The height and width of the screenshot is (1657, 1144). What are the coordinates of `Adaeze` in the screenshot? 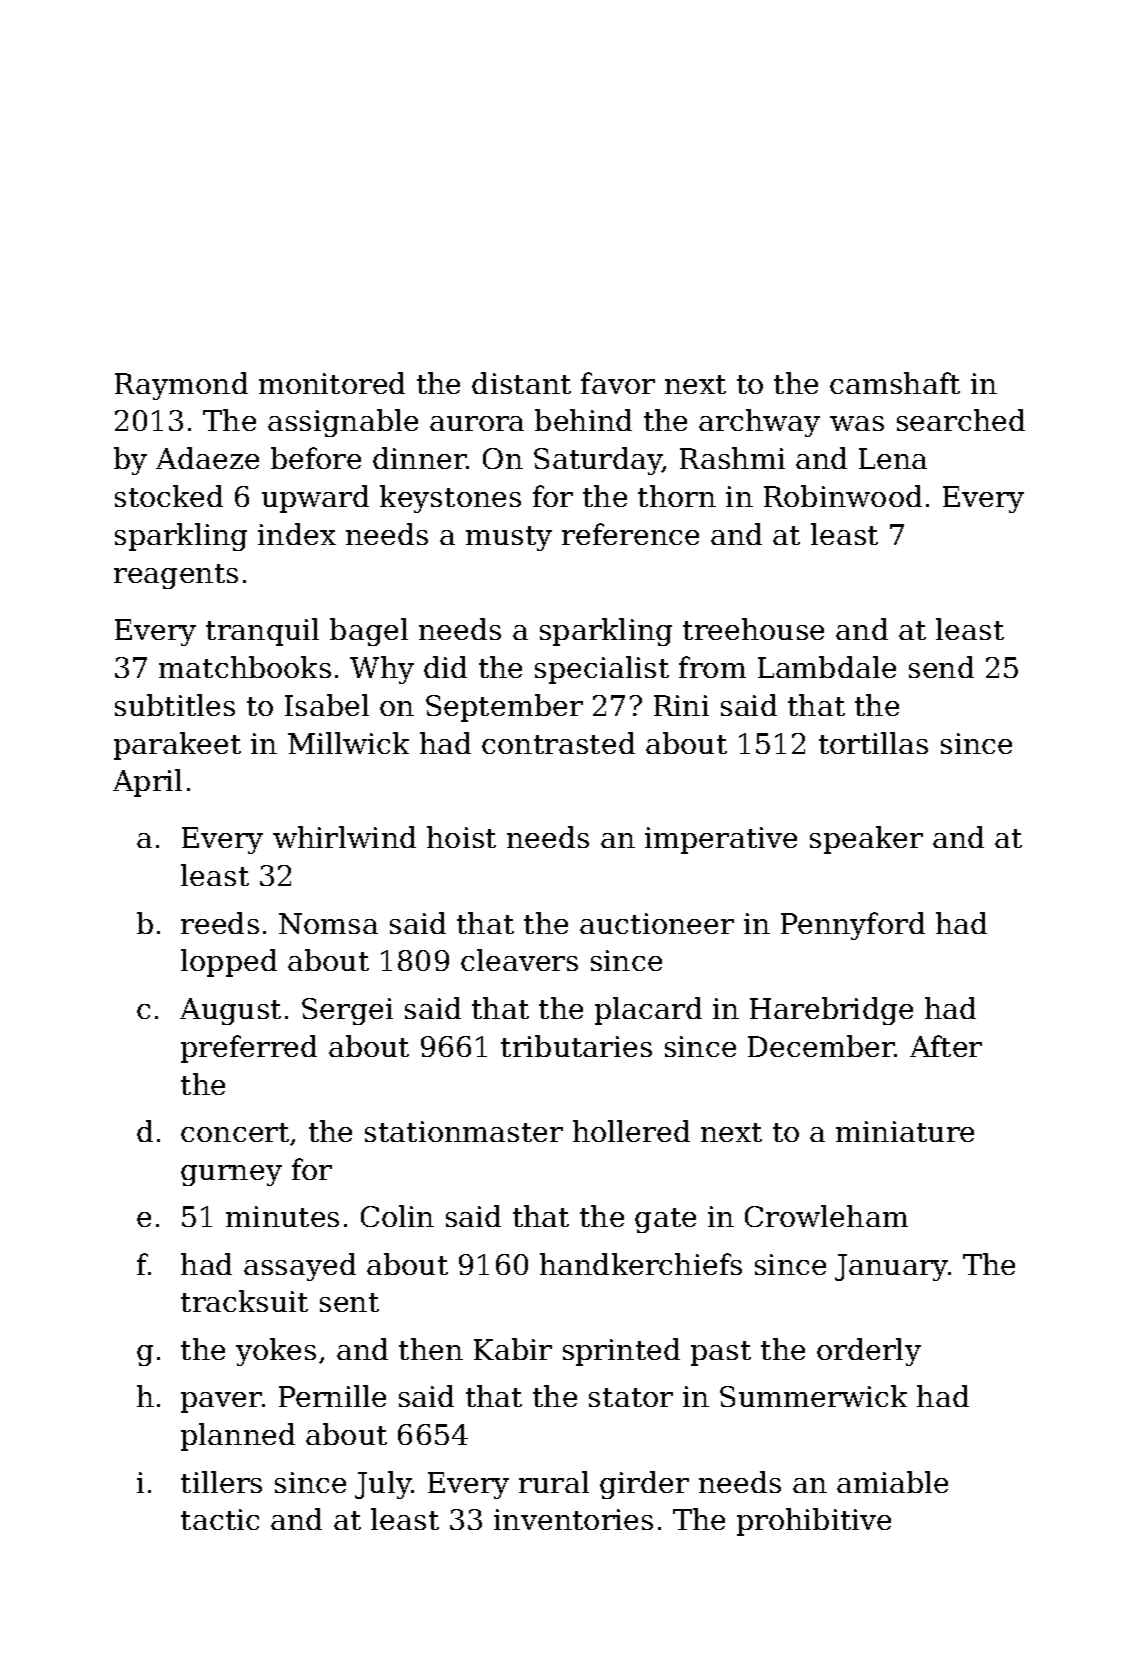 It's located at (207, 458).
